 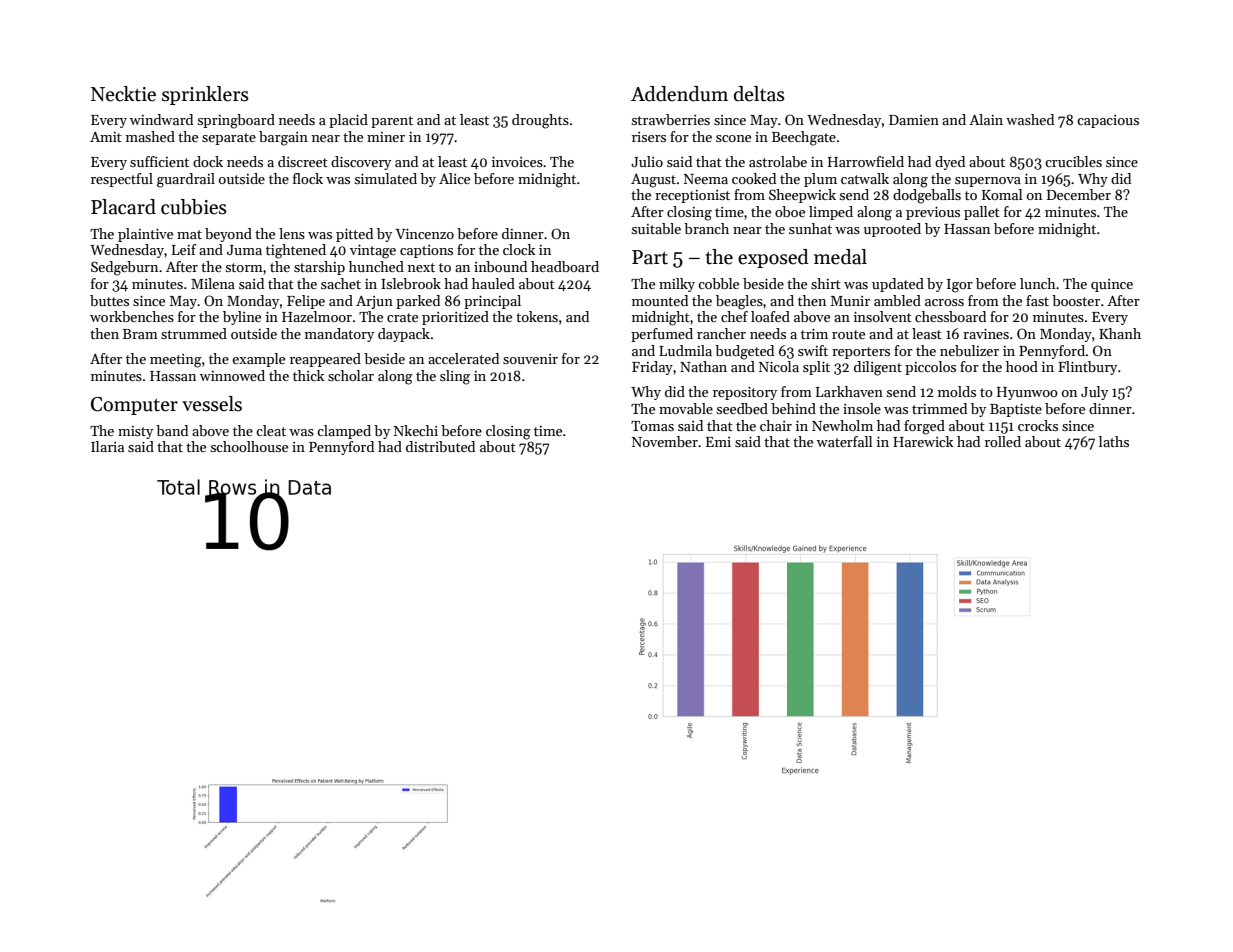 I want to click on beyond, so click(x=228, y=235).
